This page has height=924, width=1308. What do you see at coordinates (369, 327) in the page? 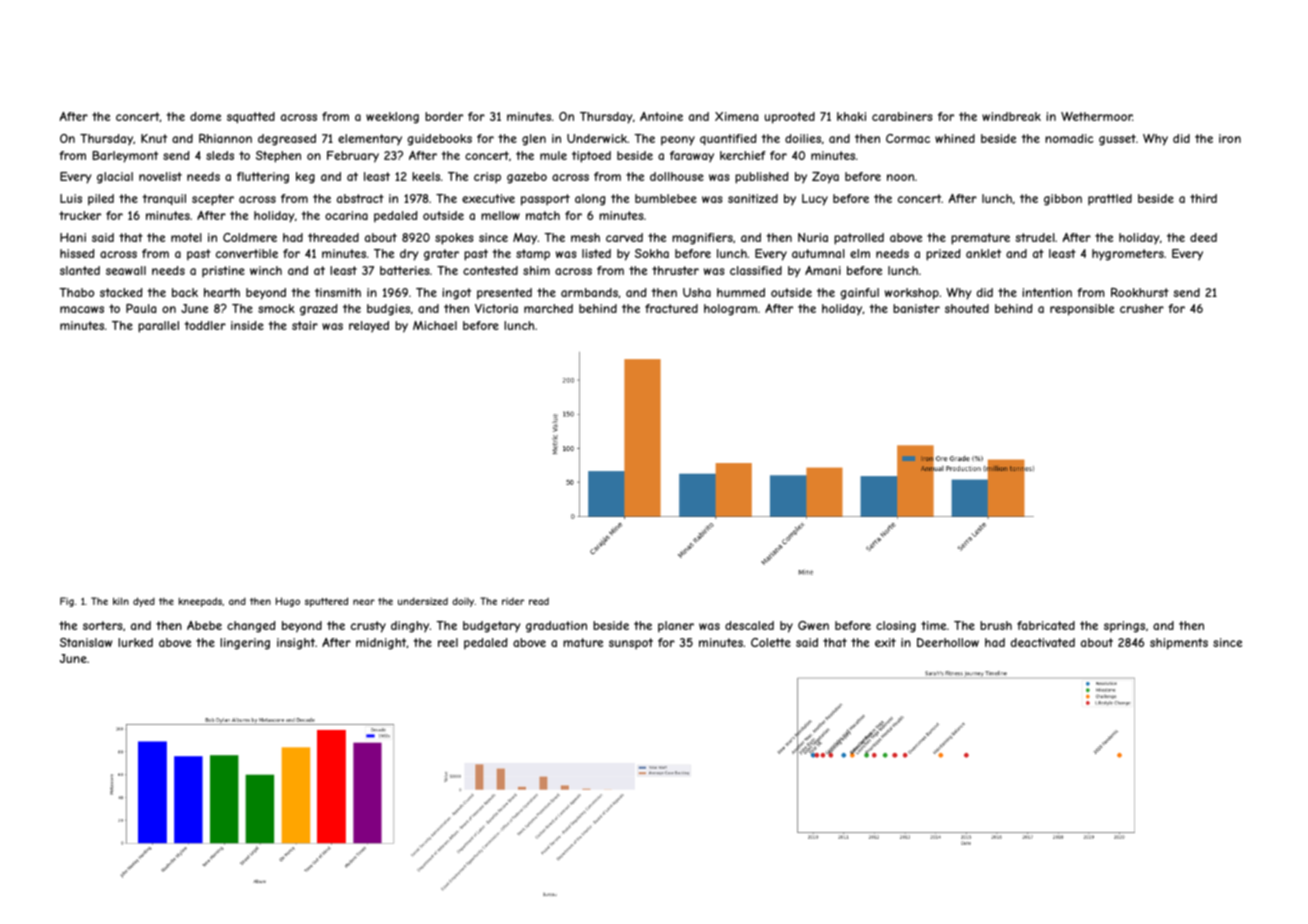
I see `relayed` at bounding box center [369, 327].
